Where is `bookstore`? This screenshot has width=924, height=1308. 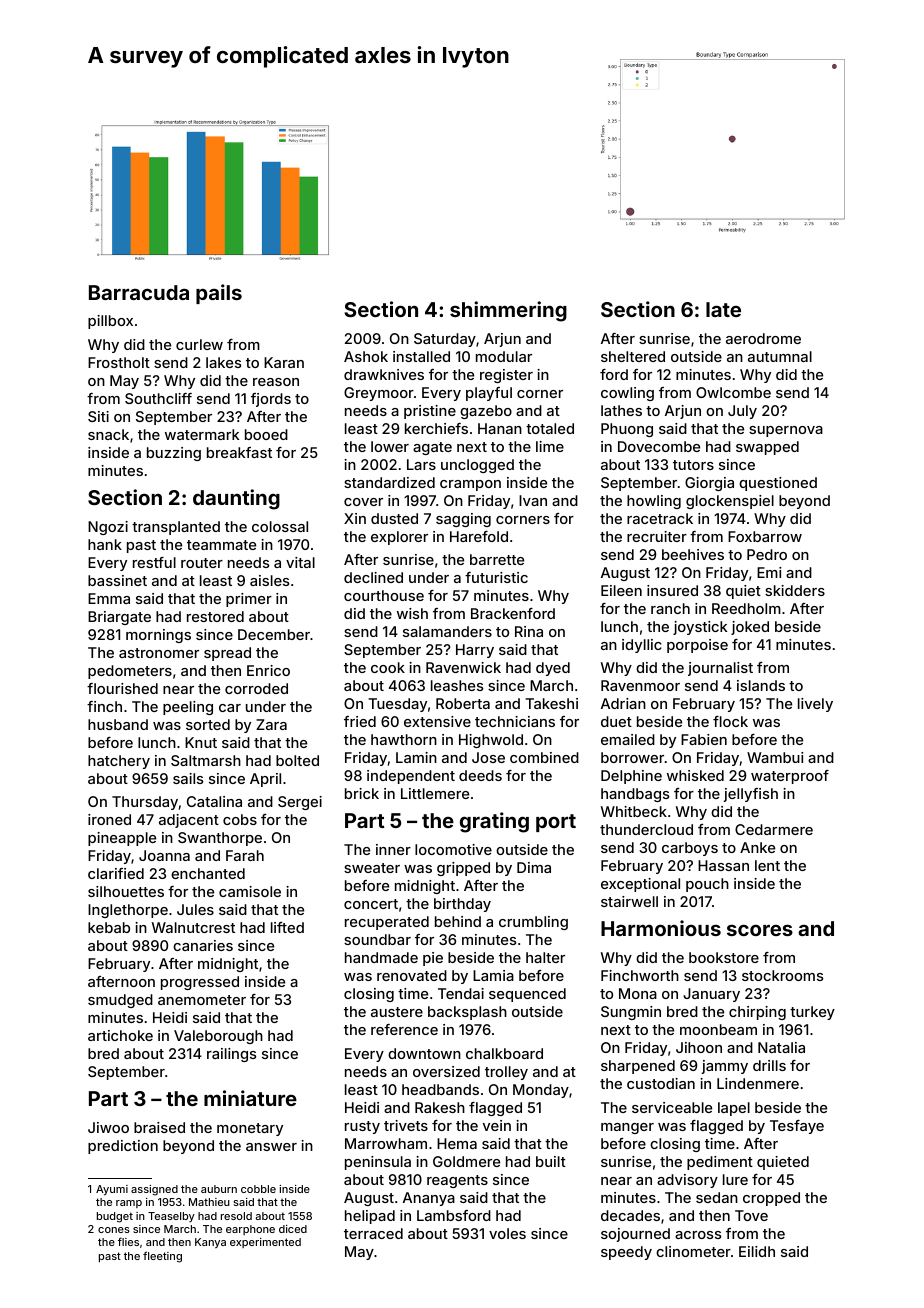
bookstore is located at coordinates (724, 957).
